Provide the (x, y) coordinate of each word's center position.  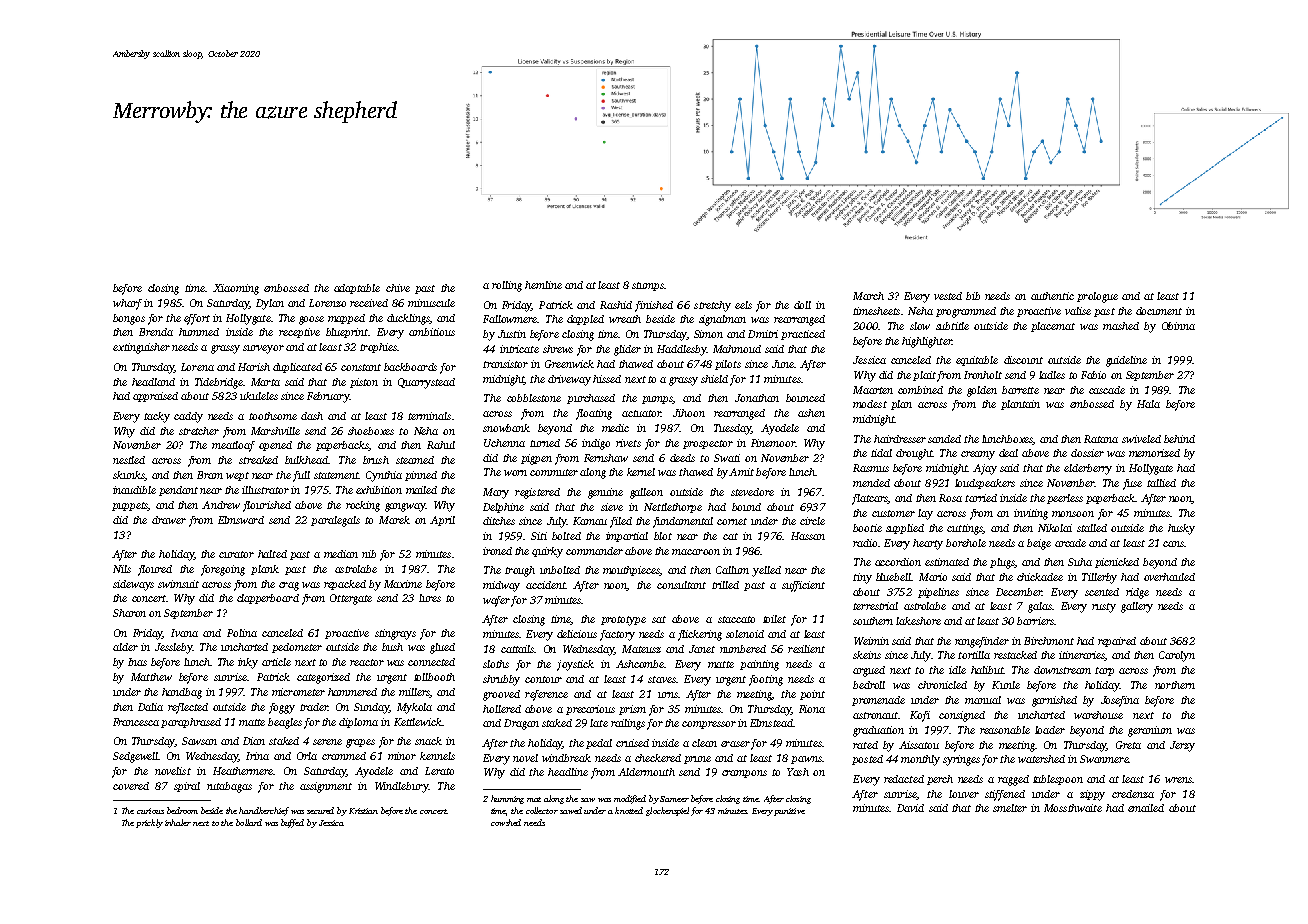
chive (398, 288)
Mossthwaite (1073, 808)
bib (973, 296)
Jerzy (1182, 746)
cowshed (506, 822)
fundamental (683, 522)
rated (865, 745)
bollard (249, 822)
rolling (507, 286)
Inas (137, 662)
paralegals (335, 521)
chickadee (1040, 577)
